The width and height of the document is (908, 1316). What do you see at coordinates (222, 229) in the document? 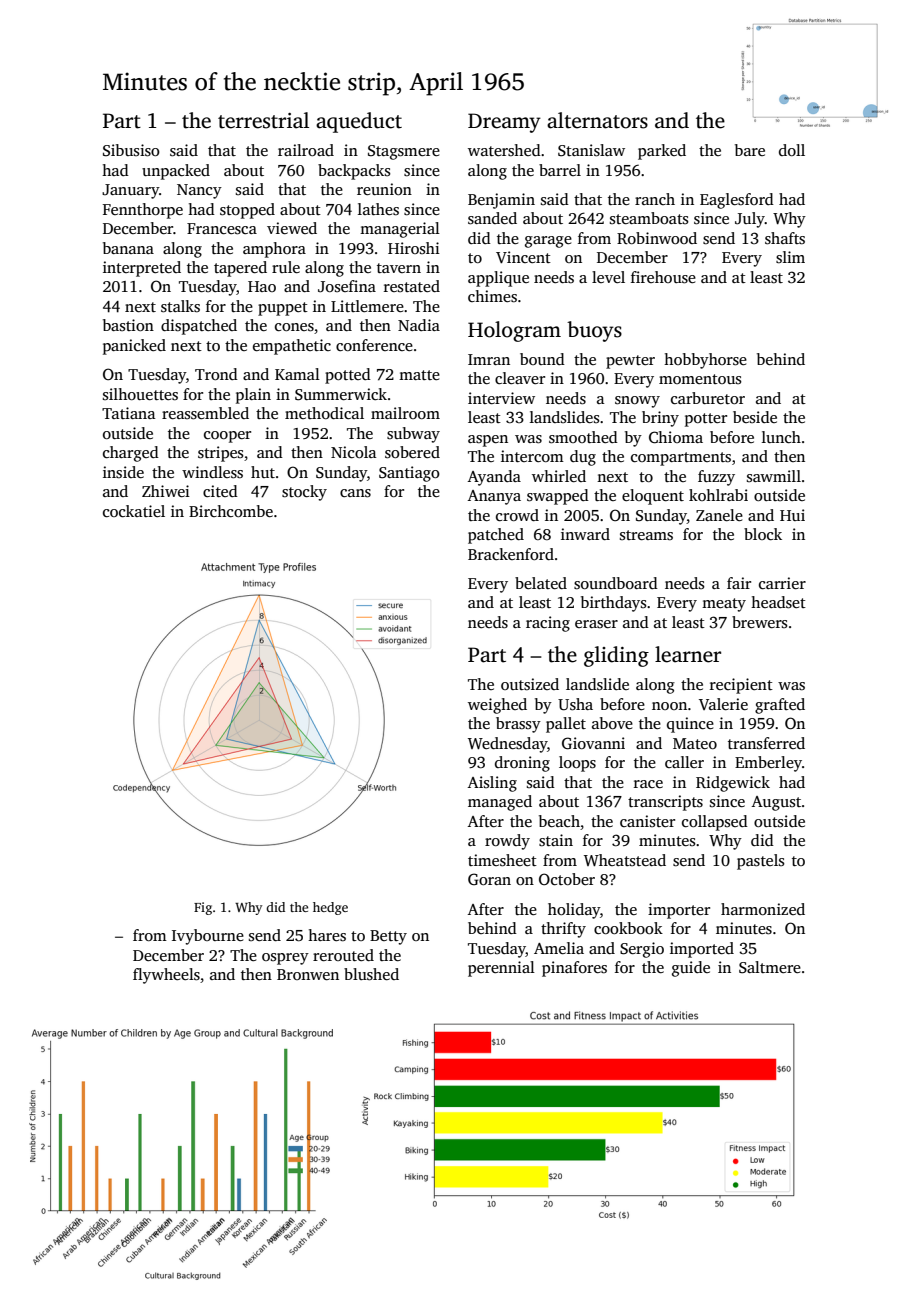
I see `Francesca` at bounding box center [222, 229].
